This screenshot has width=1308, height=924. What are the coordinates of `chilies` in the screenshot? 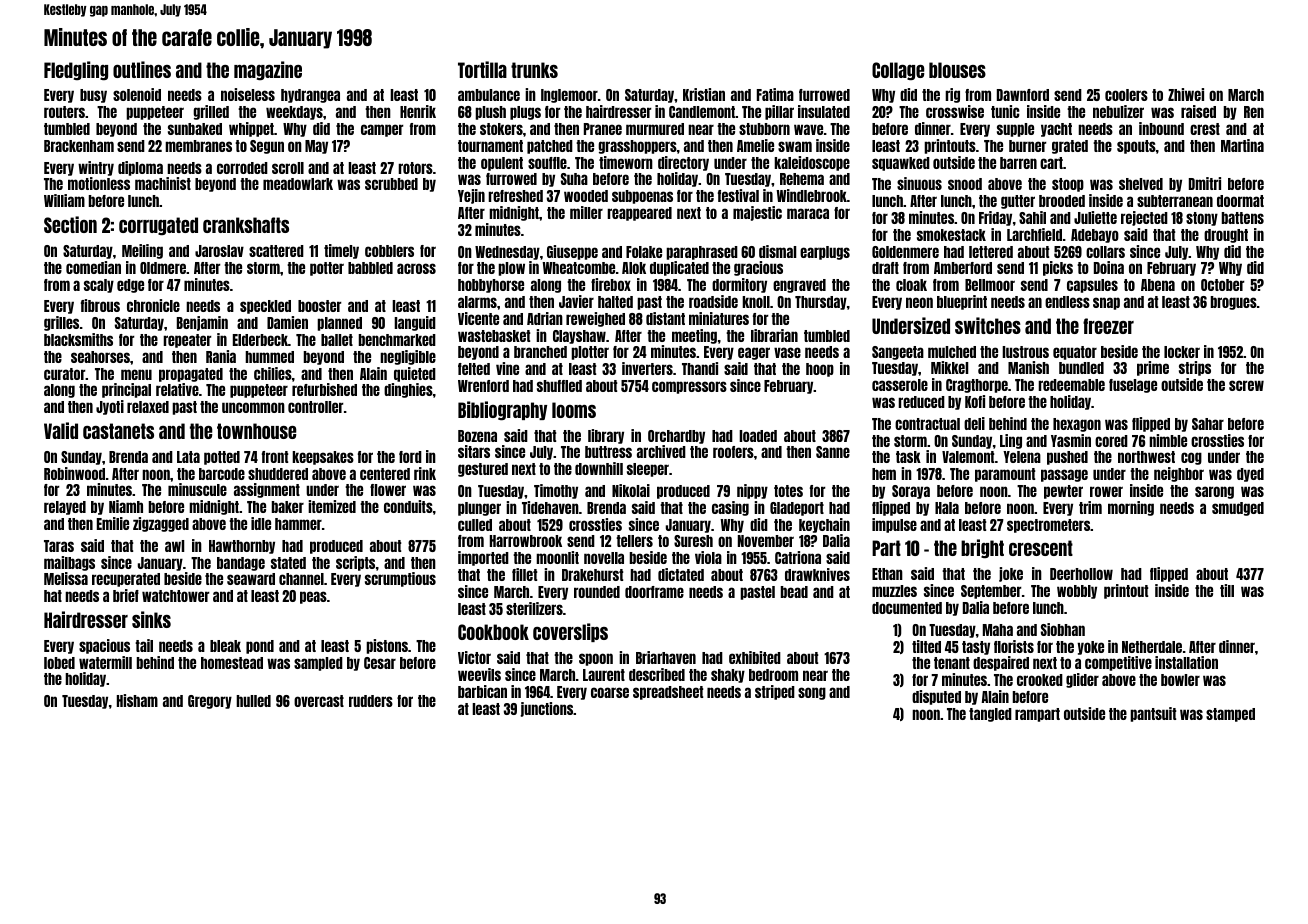 It's located at (273, 373).
